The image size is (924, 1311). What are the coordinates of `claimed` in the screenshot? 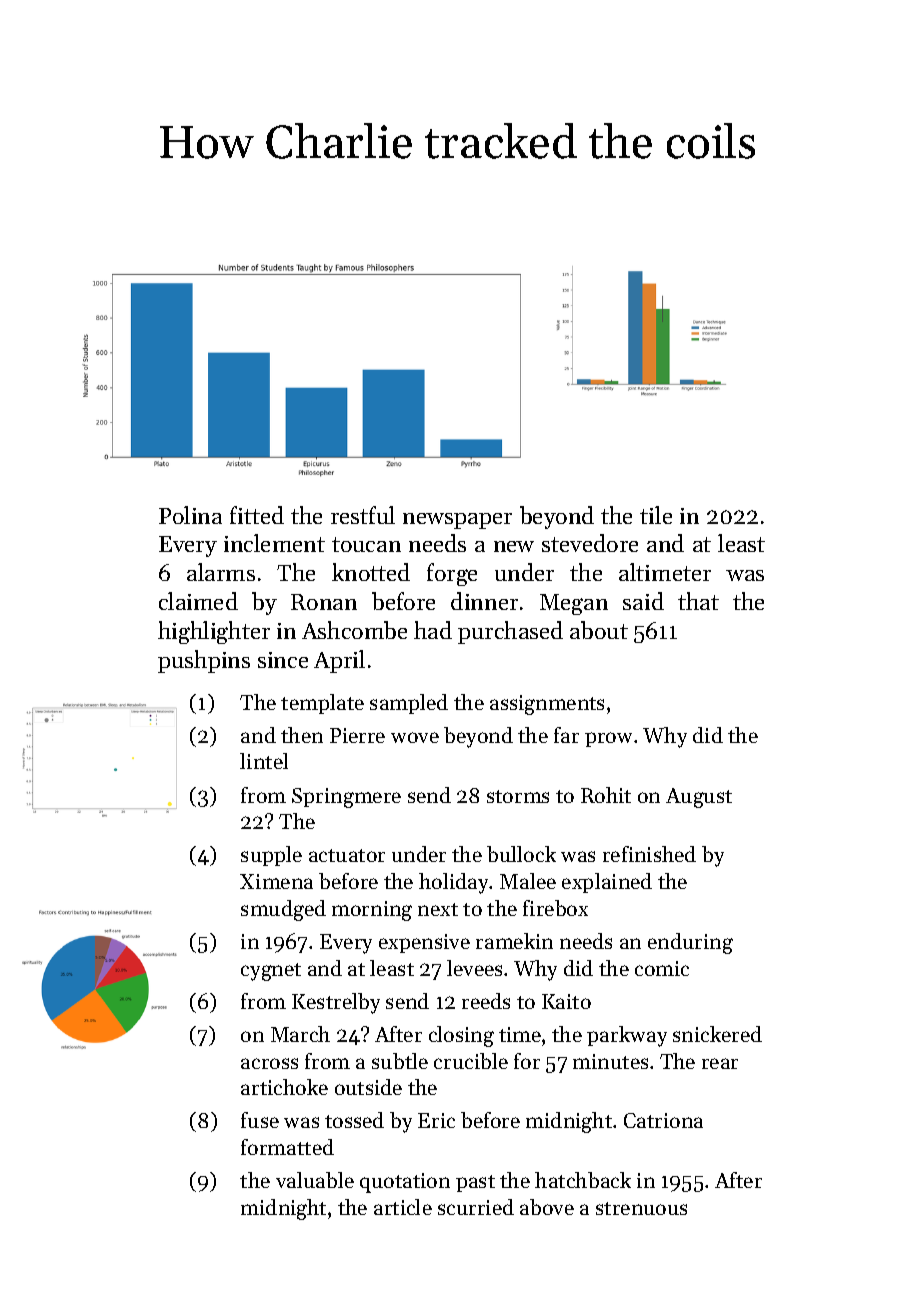 It's located at (198, 601).
